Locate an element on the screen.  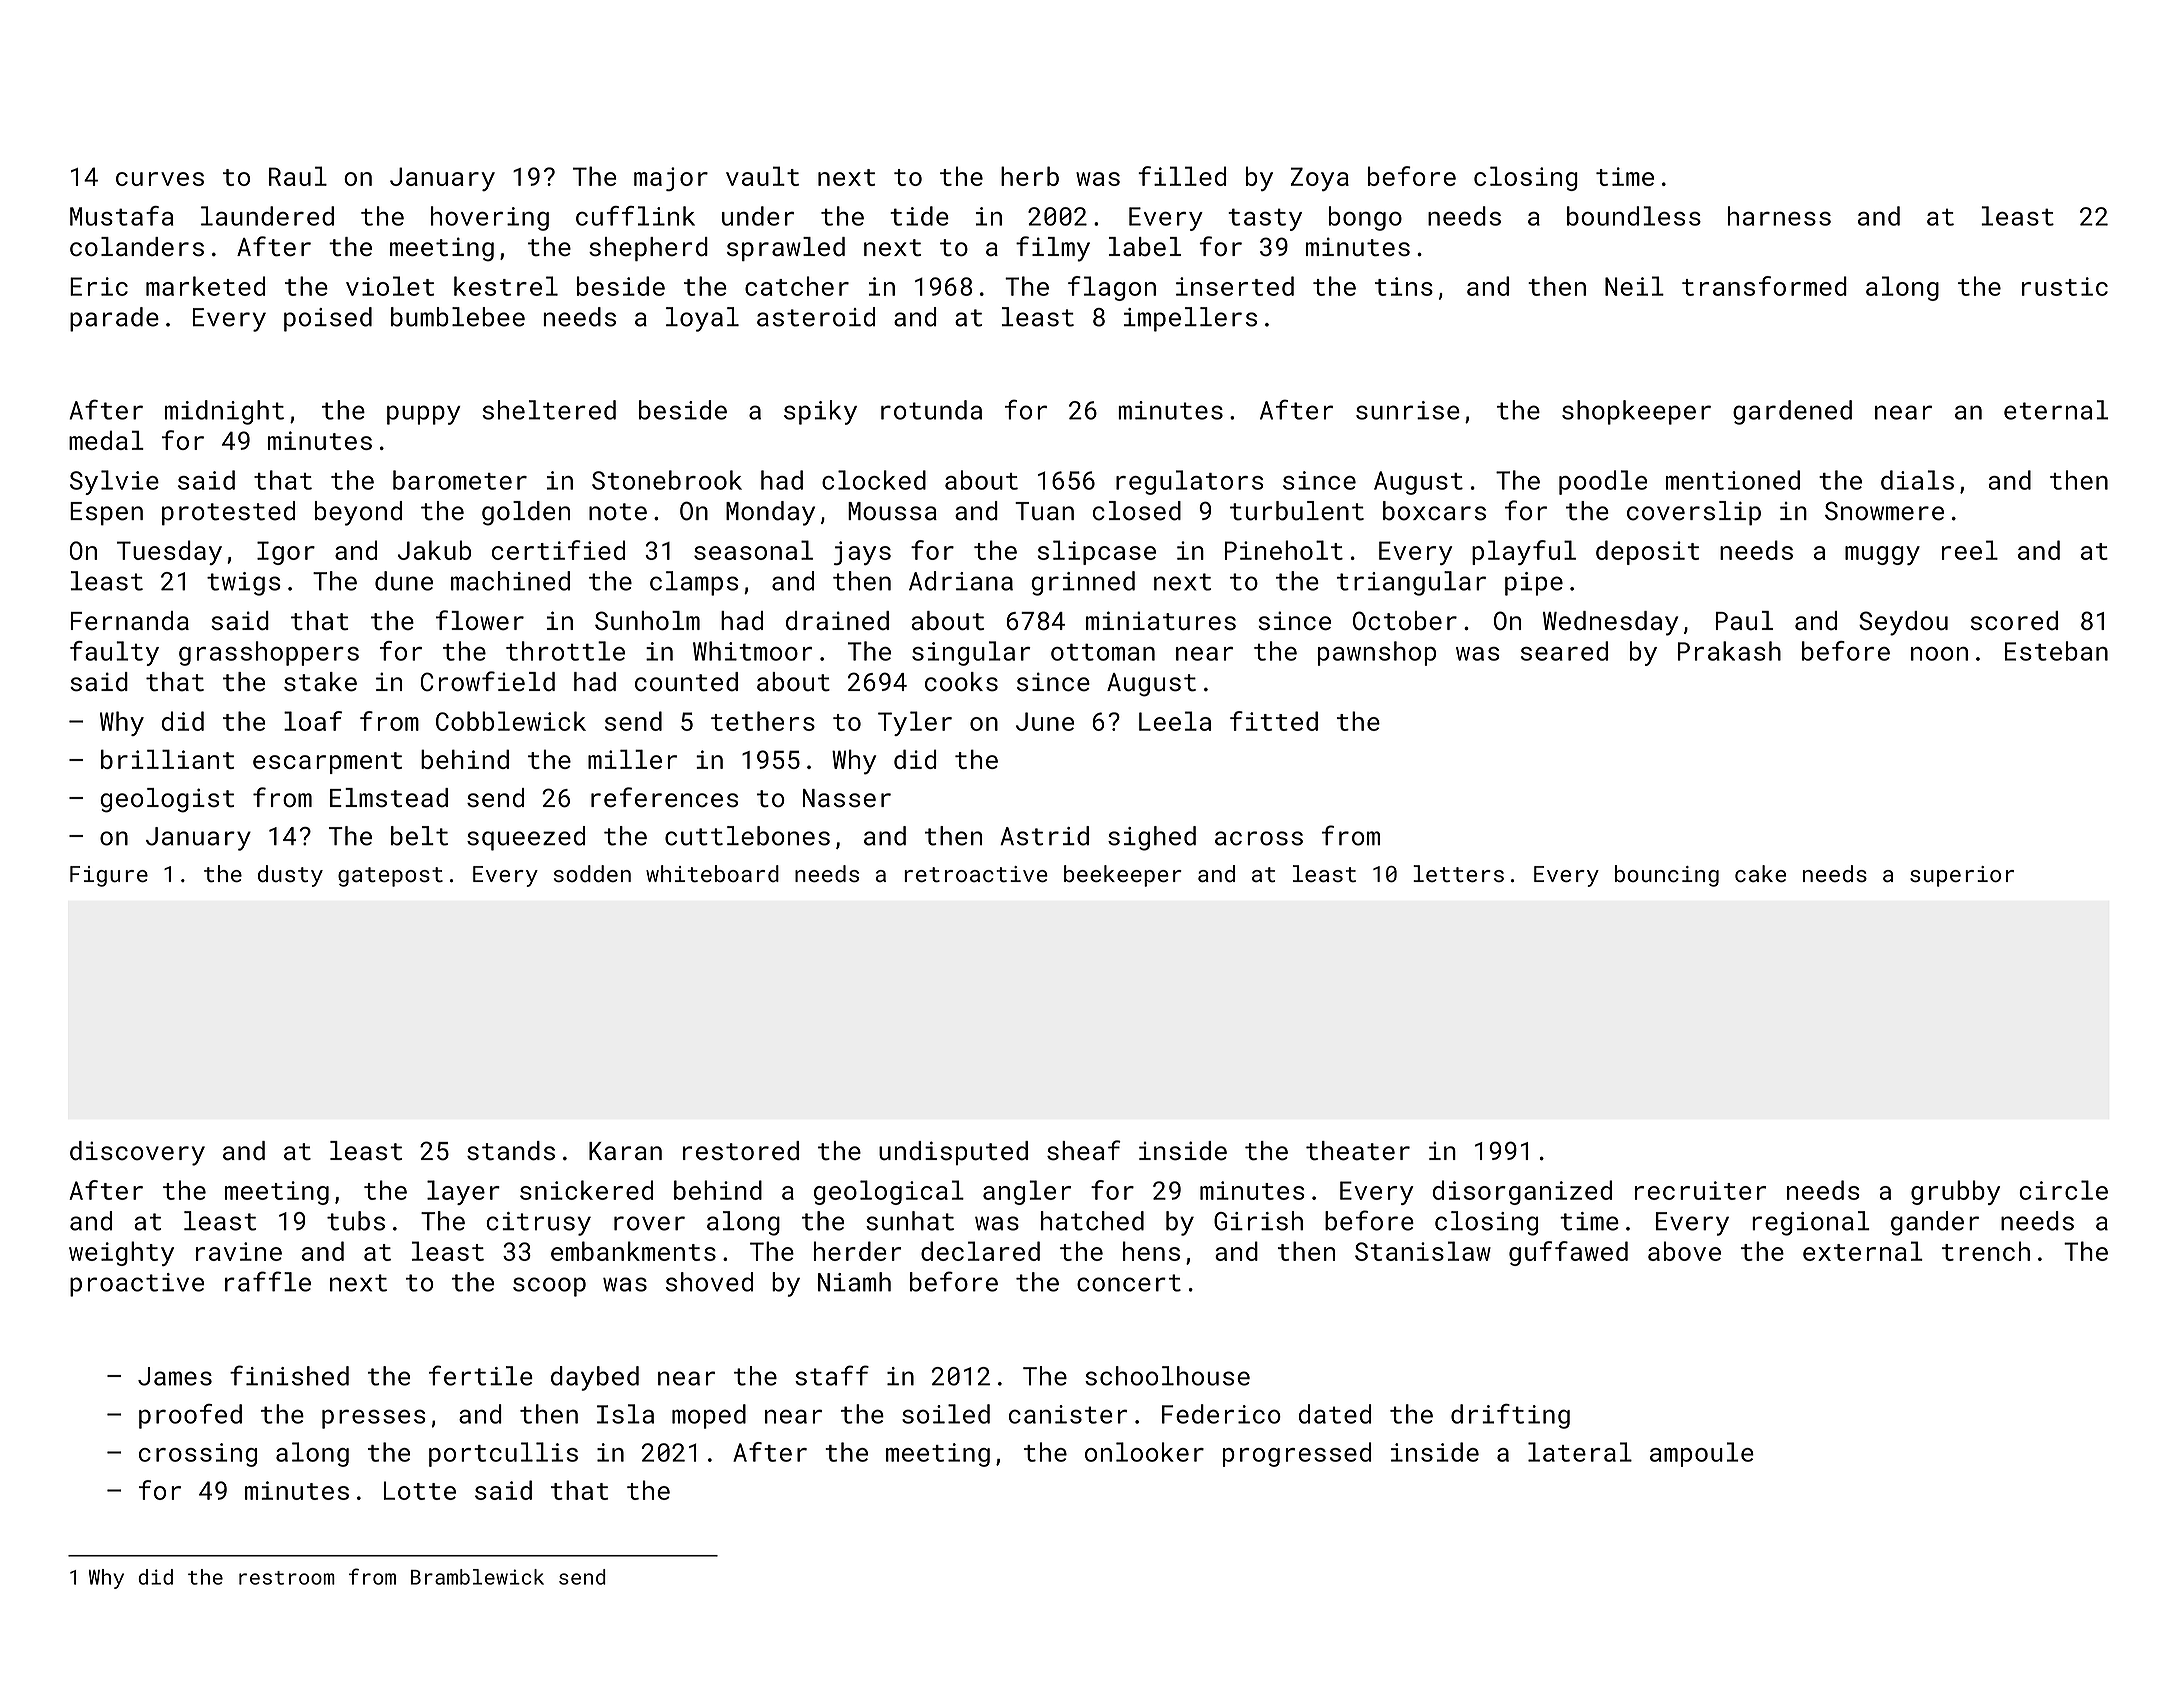
faulty is located at coordinates (114, 653).
